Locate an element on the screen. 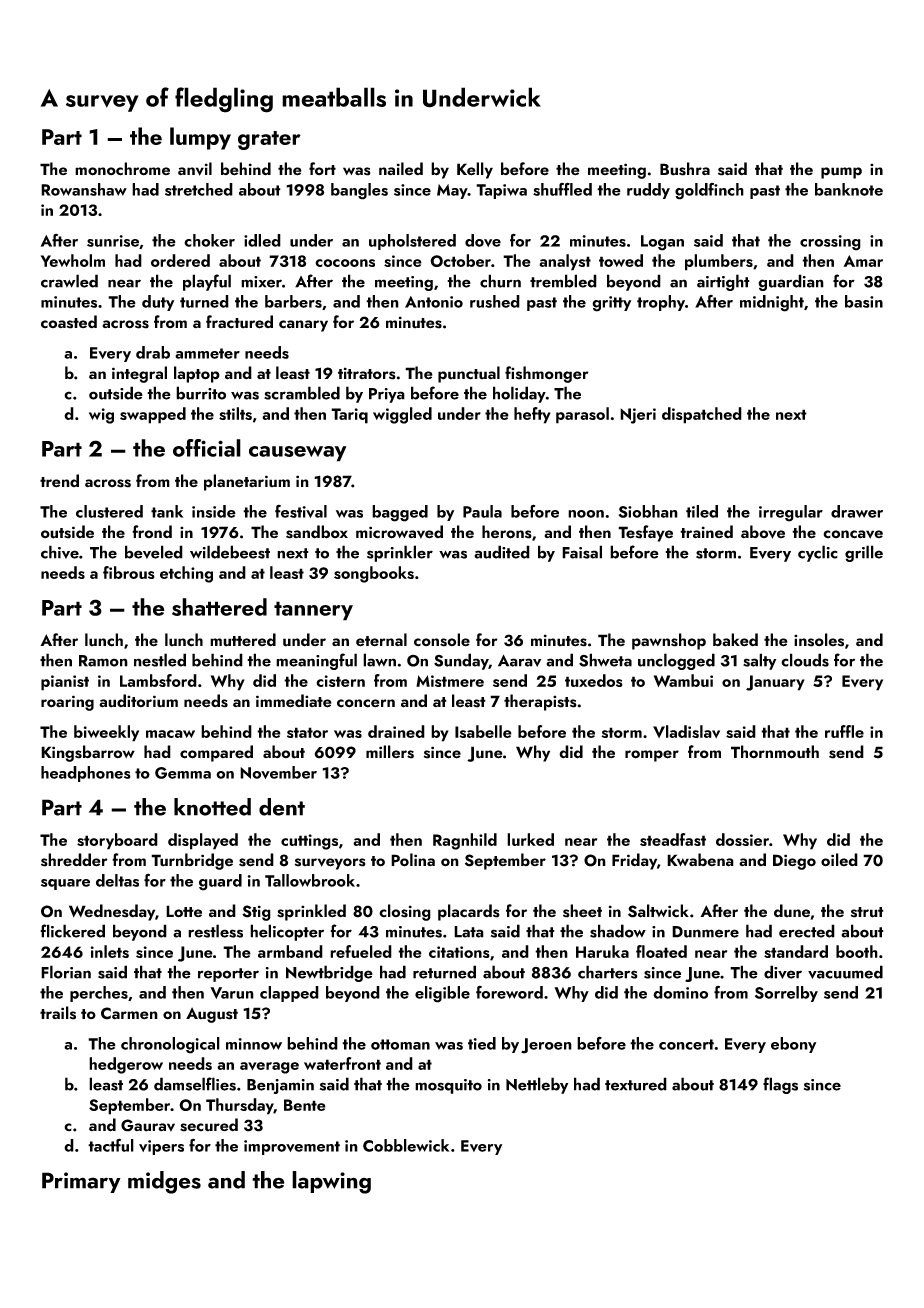 The width and height of the screenshot is (924, 1308). audited is located at coordinates (502, 552).
